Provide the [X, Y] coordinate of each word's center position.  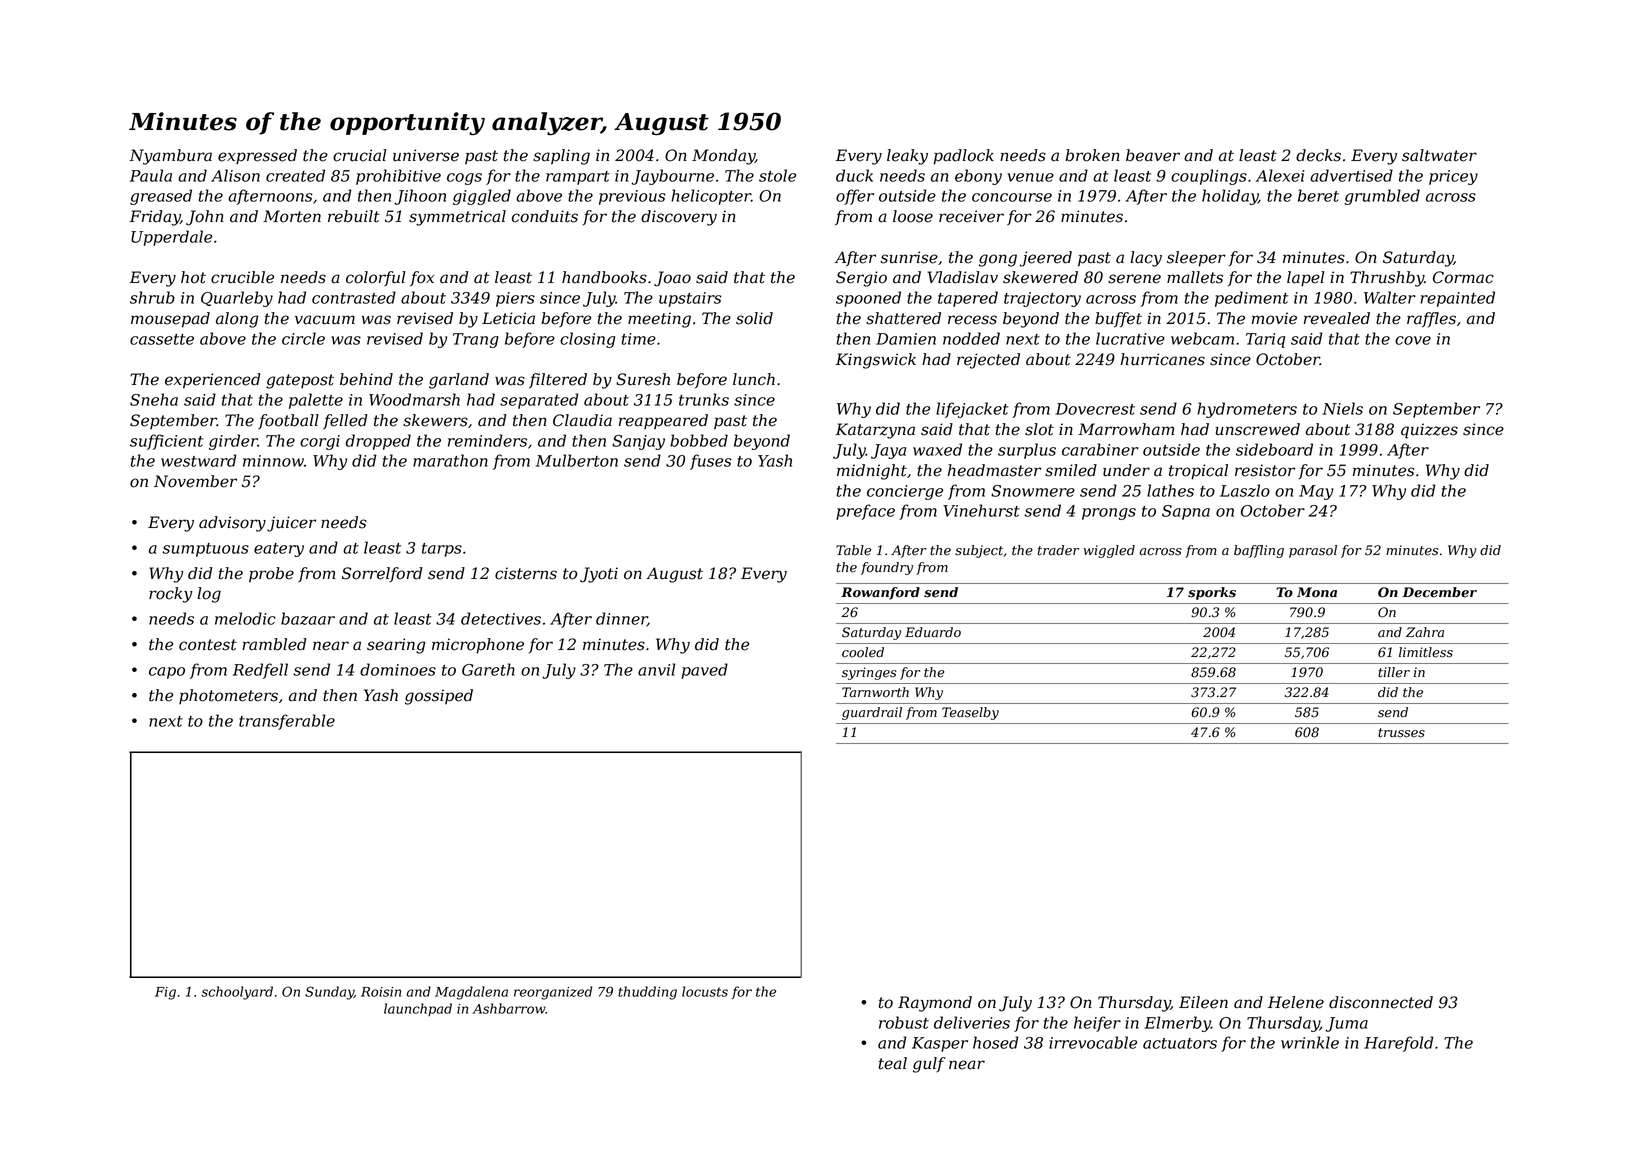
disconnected [1381, 1002]
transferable [287, 722]
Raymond [935, 1004]
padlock [963, 157]
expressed [257, 157]
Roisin [381, 992]
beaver [1153, 155]
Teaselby [970, 713]
